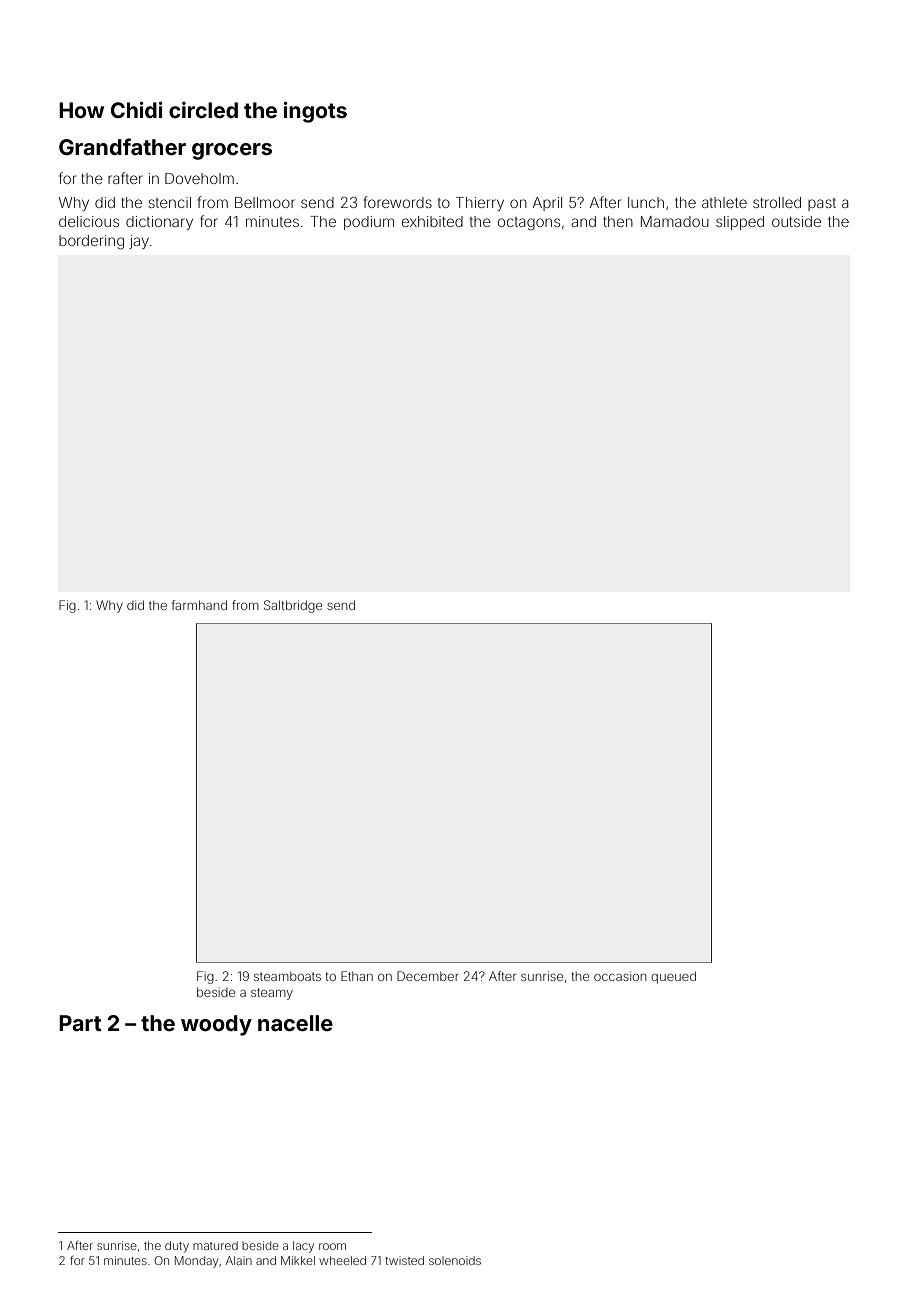 The width and height of the document is (908, 1316). Describe the element at coordinates (80, 1023) in the document. I see `Part` at that location.
